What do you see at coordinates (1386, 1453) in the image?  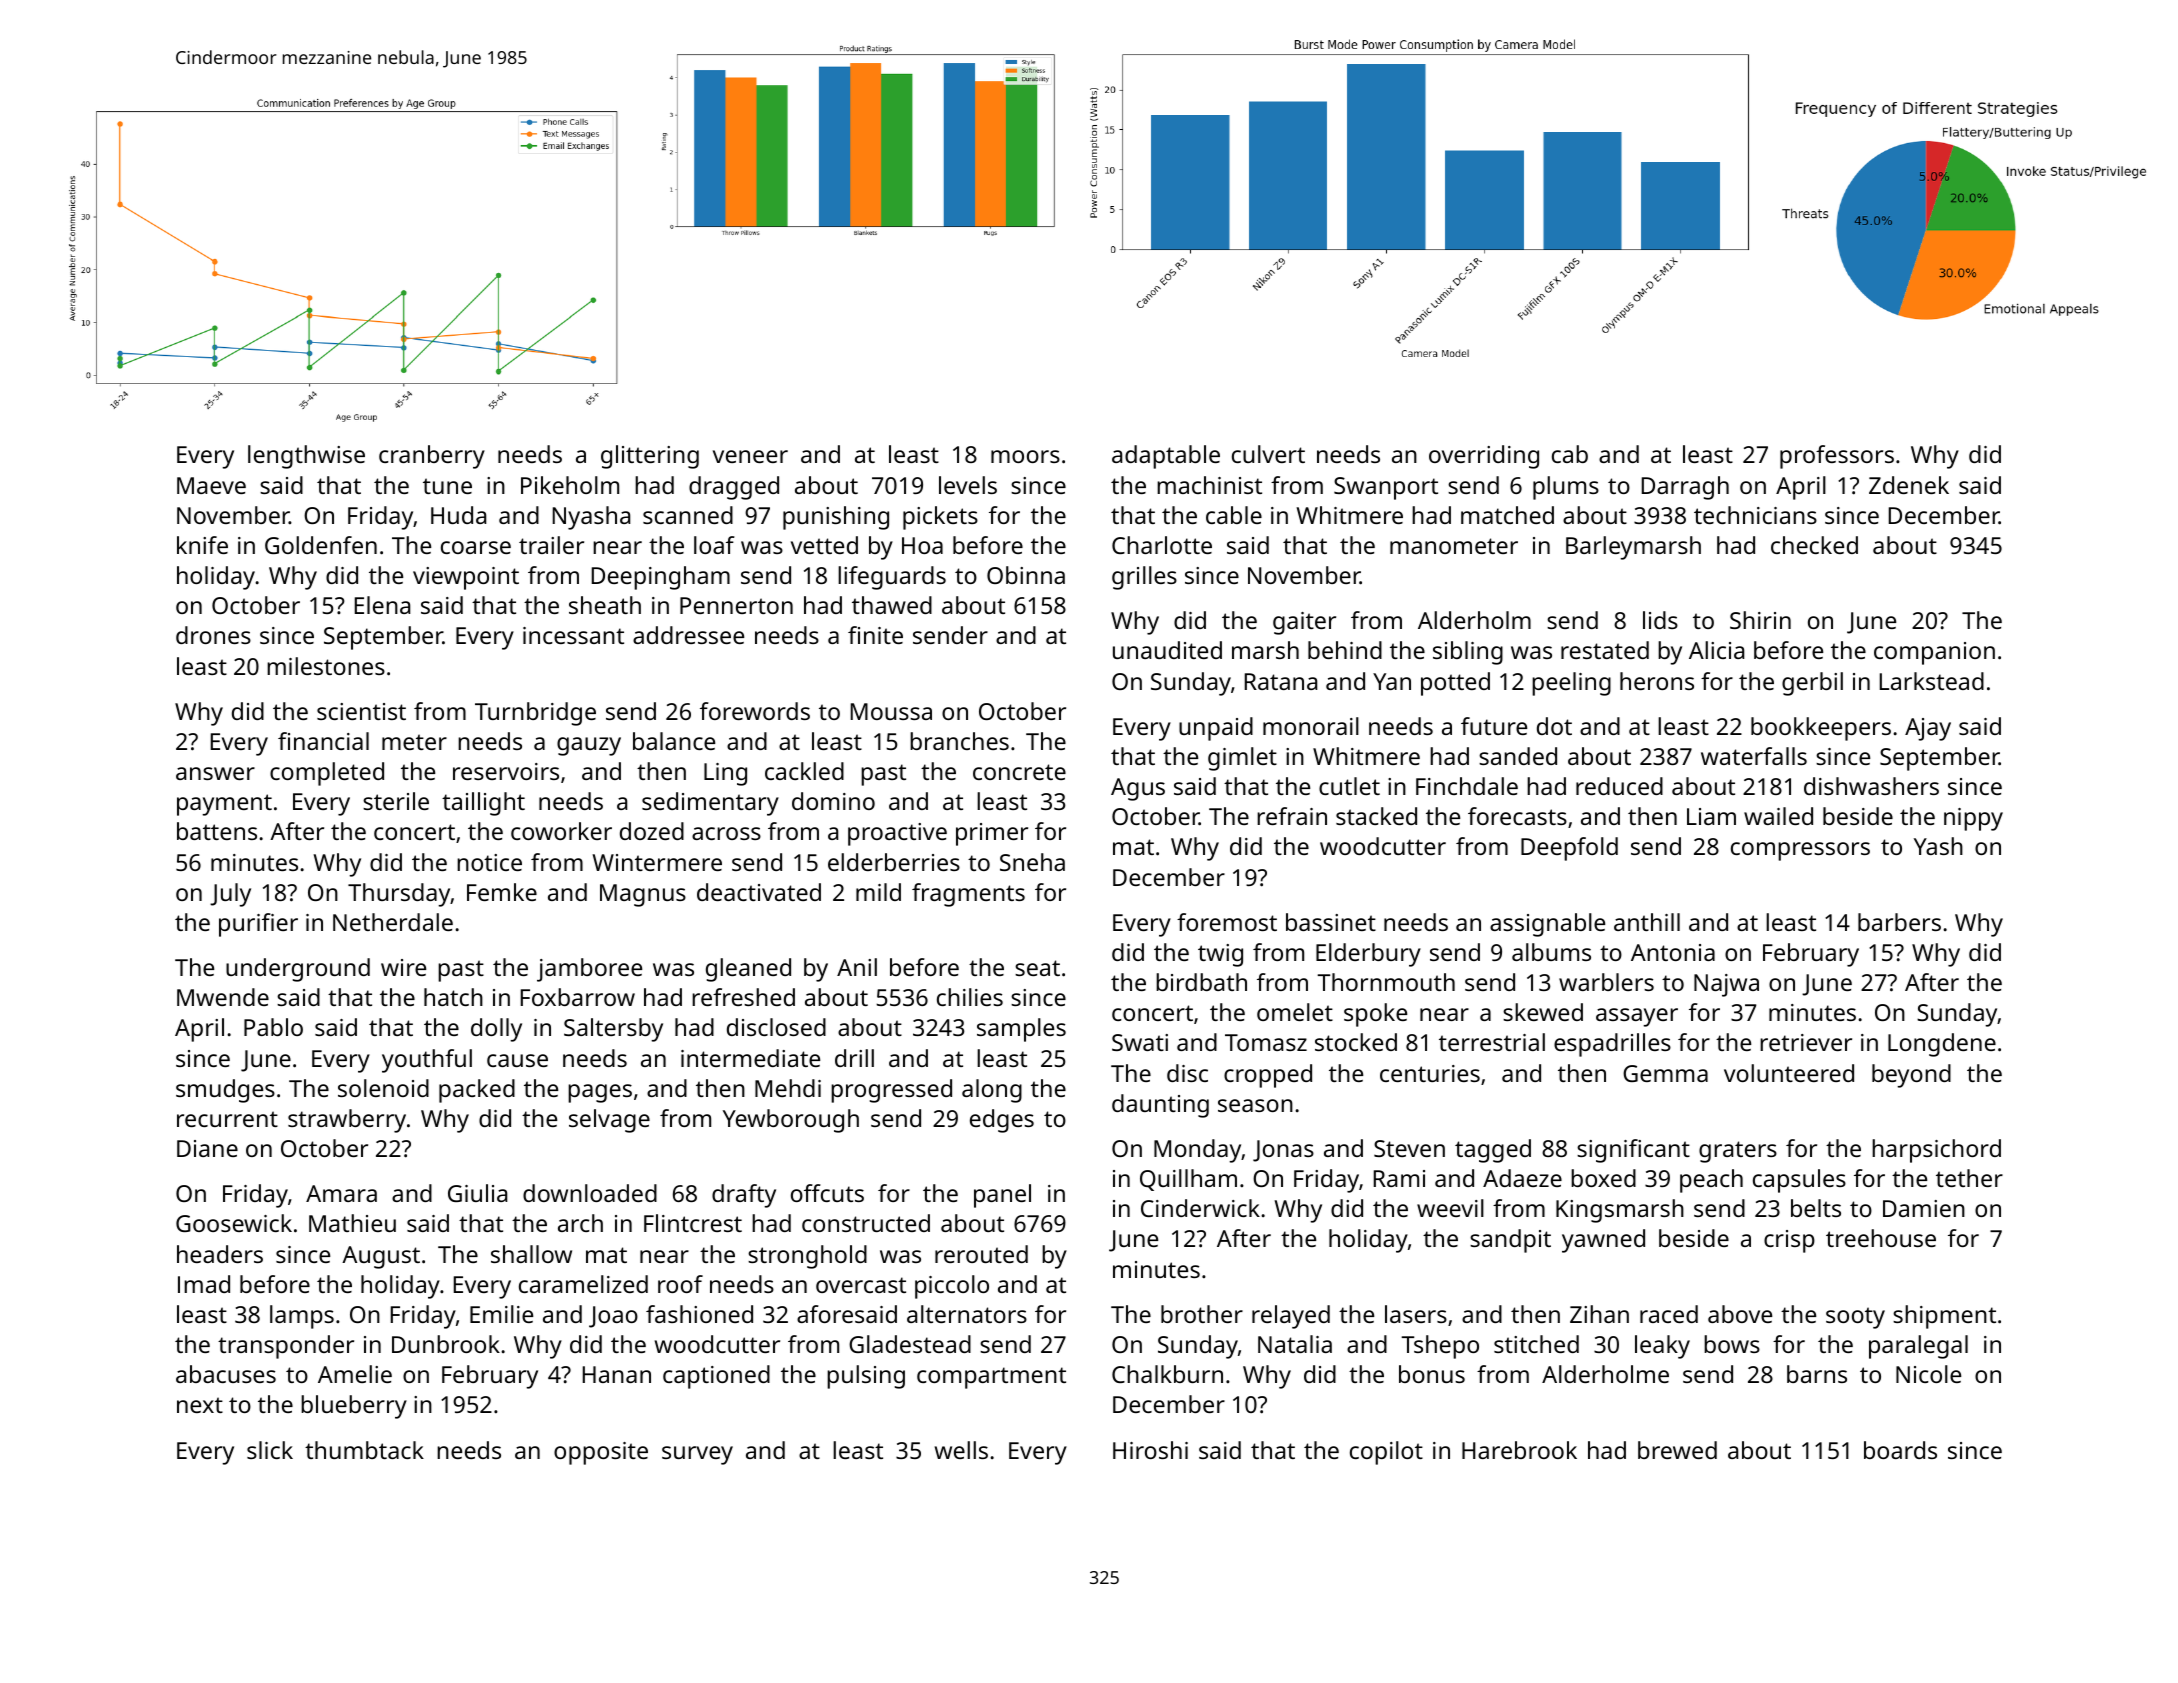 I see `copilot` at bounding box center [1386, 1453].
